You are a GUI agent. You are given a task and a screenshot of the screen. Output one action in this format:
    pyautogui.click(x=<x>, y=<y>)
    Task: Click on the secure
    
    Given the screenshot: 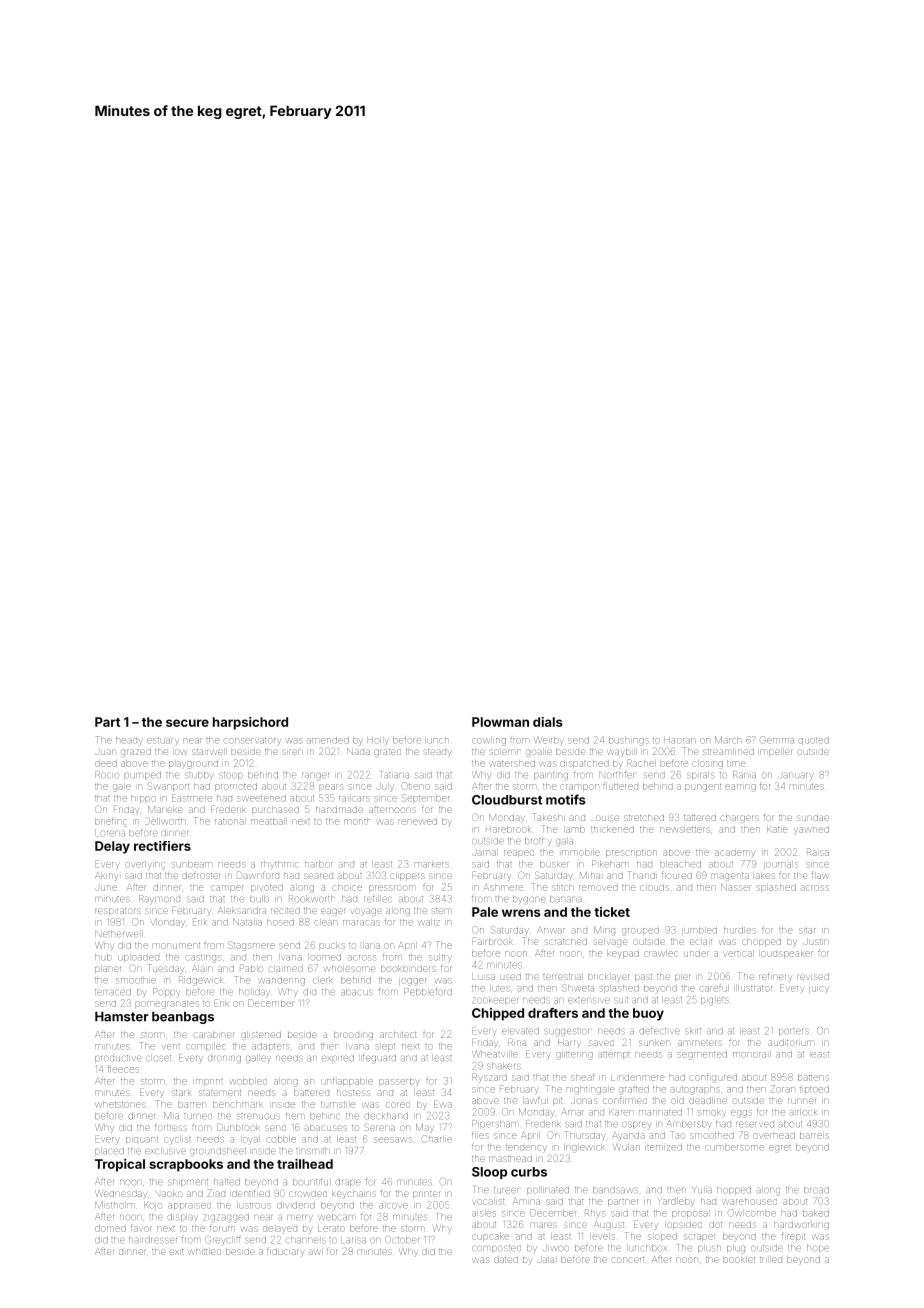 What is the action you would take?
    pyautogui.click(x=187, y=723)
